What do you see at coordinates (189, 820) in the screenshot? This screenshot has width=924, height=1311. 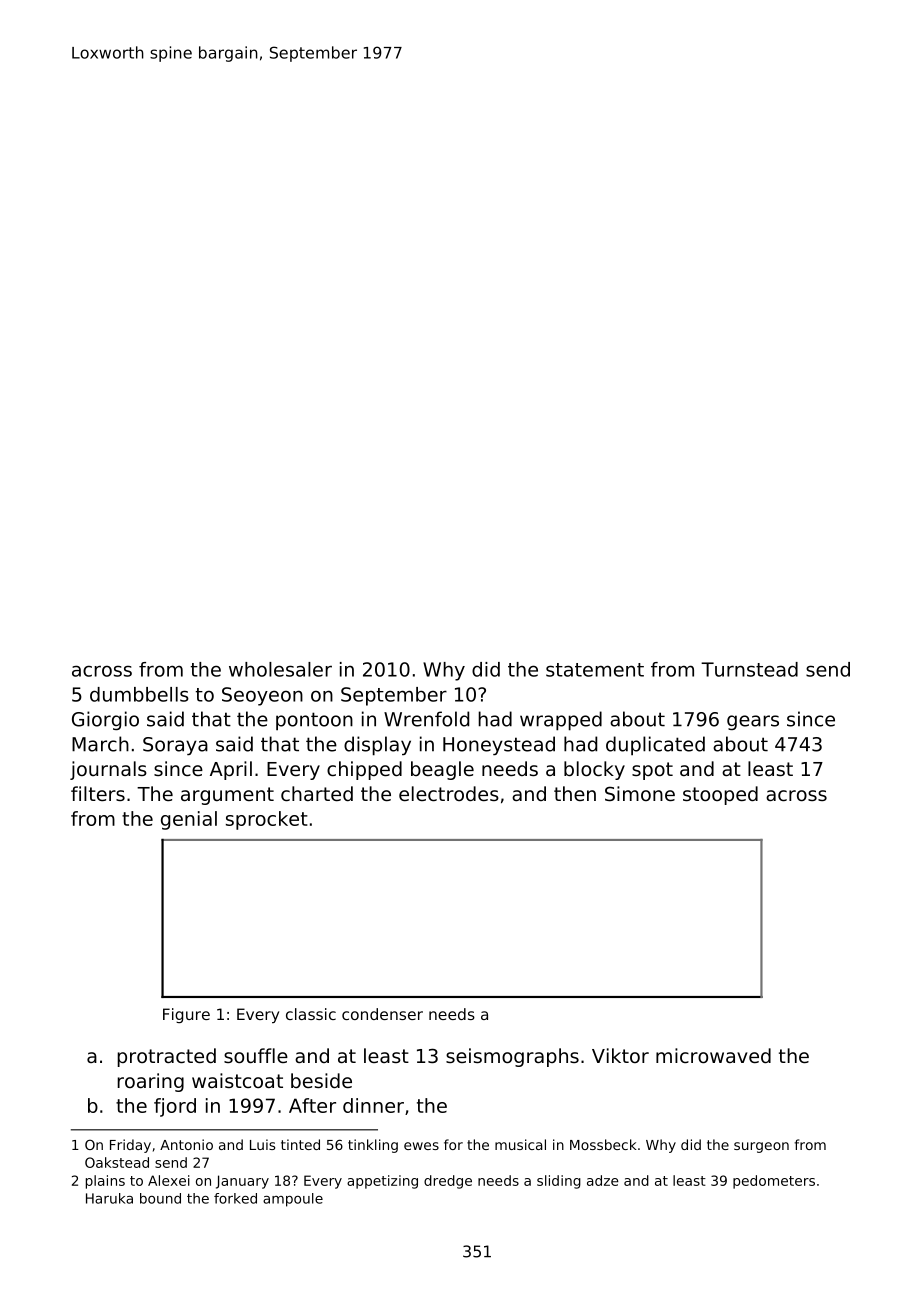 I see `genial` at bounding box center [189, 820].
